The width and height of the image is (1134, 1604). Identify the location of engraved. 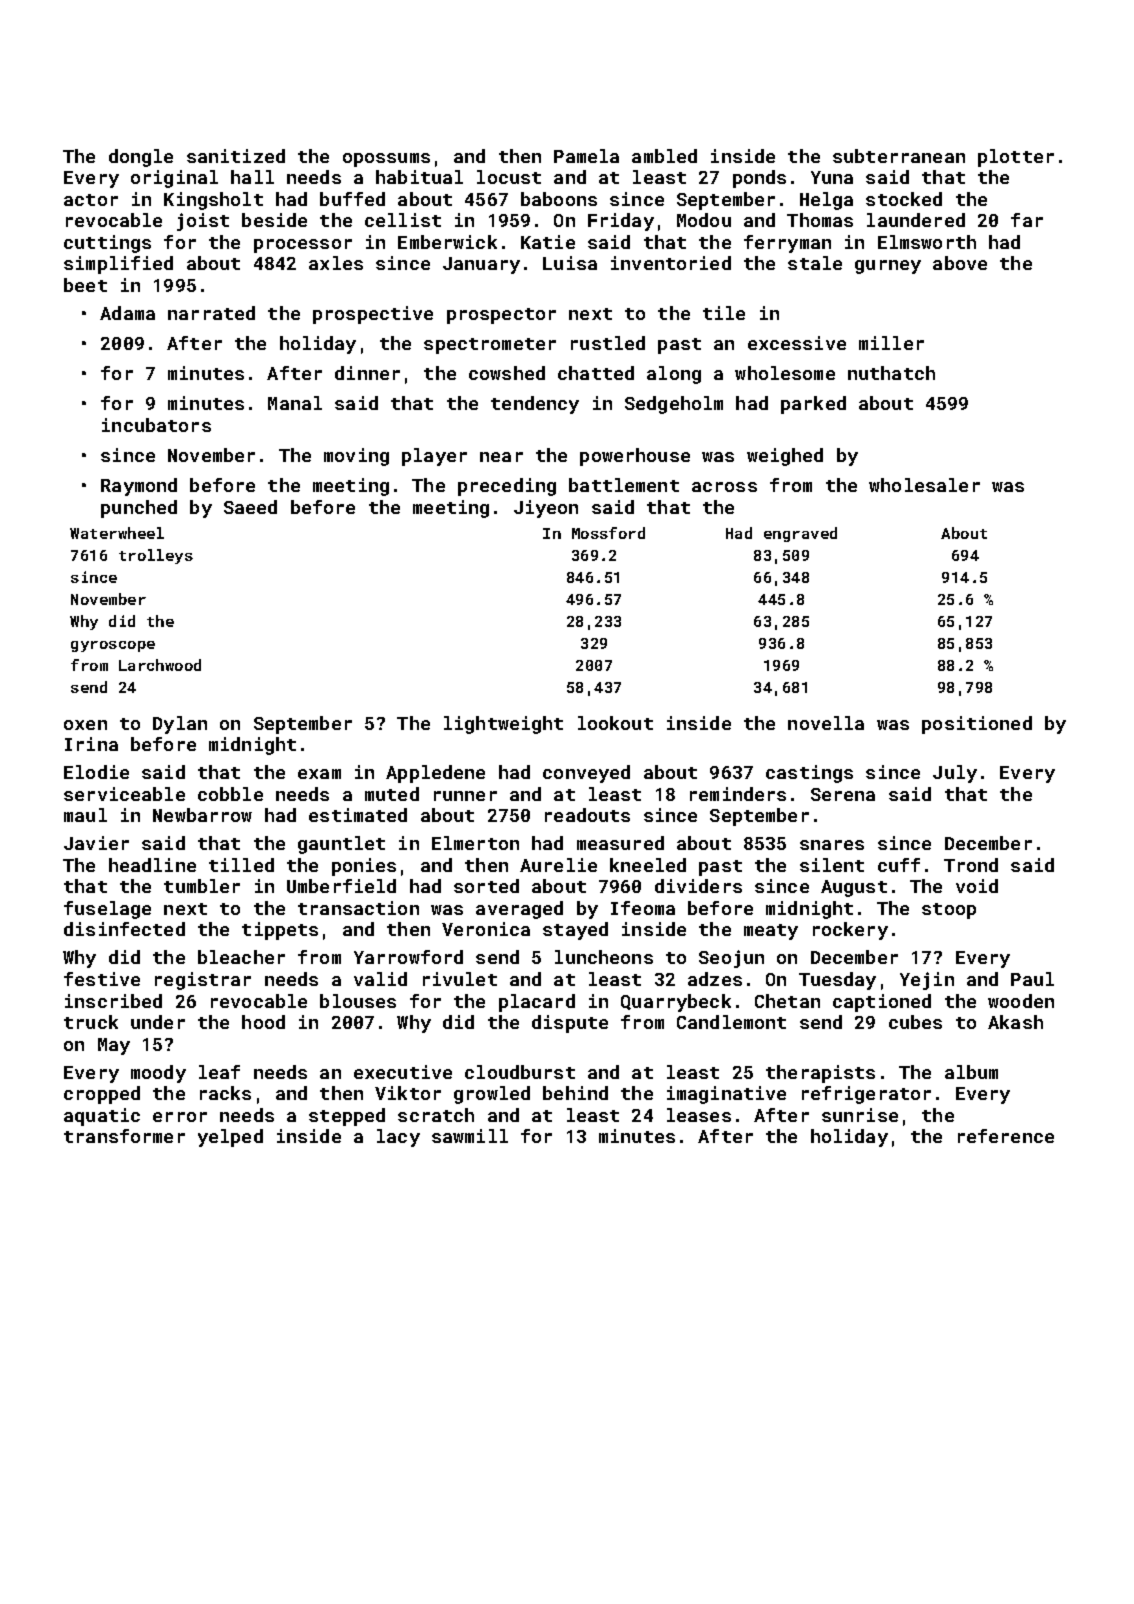
(800, 534).
